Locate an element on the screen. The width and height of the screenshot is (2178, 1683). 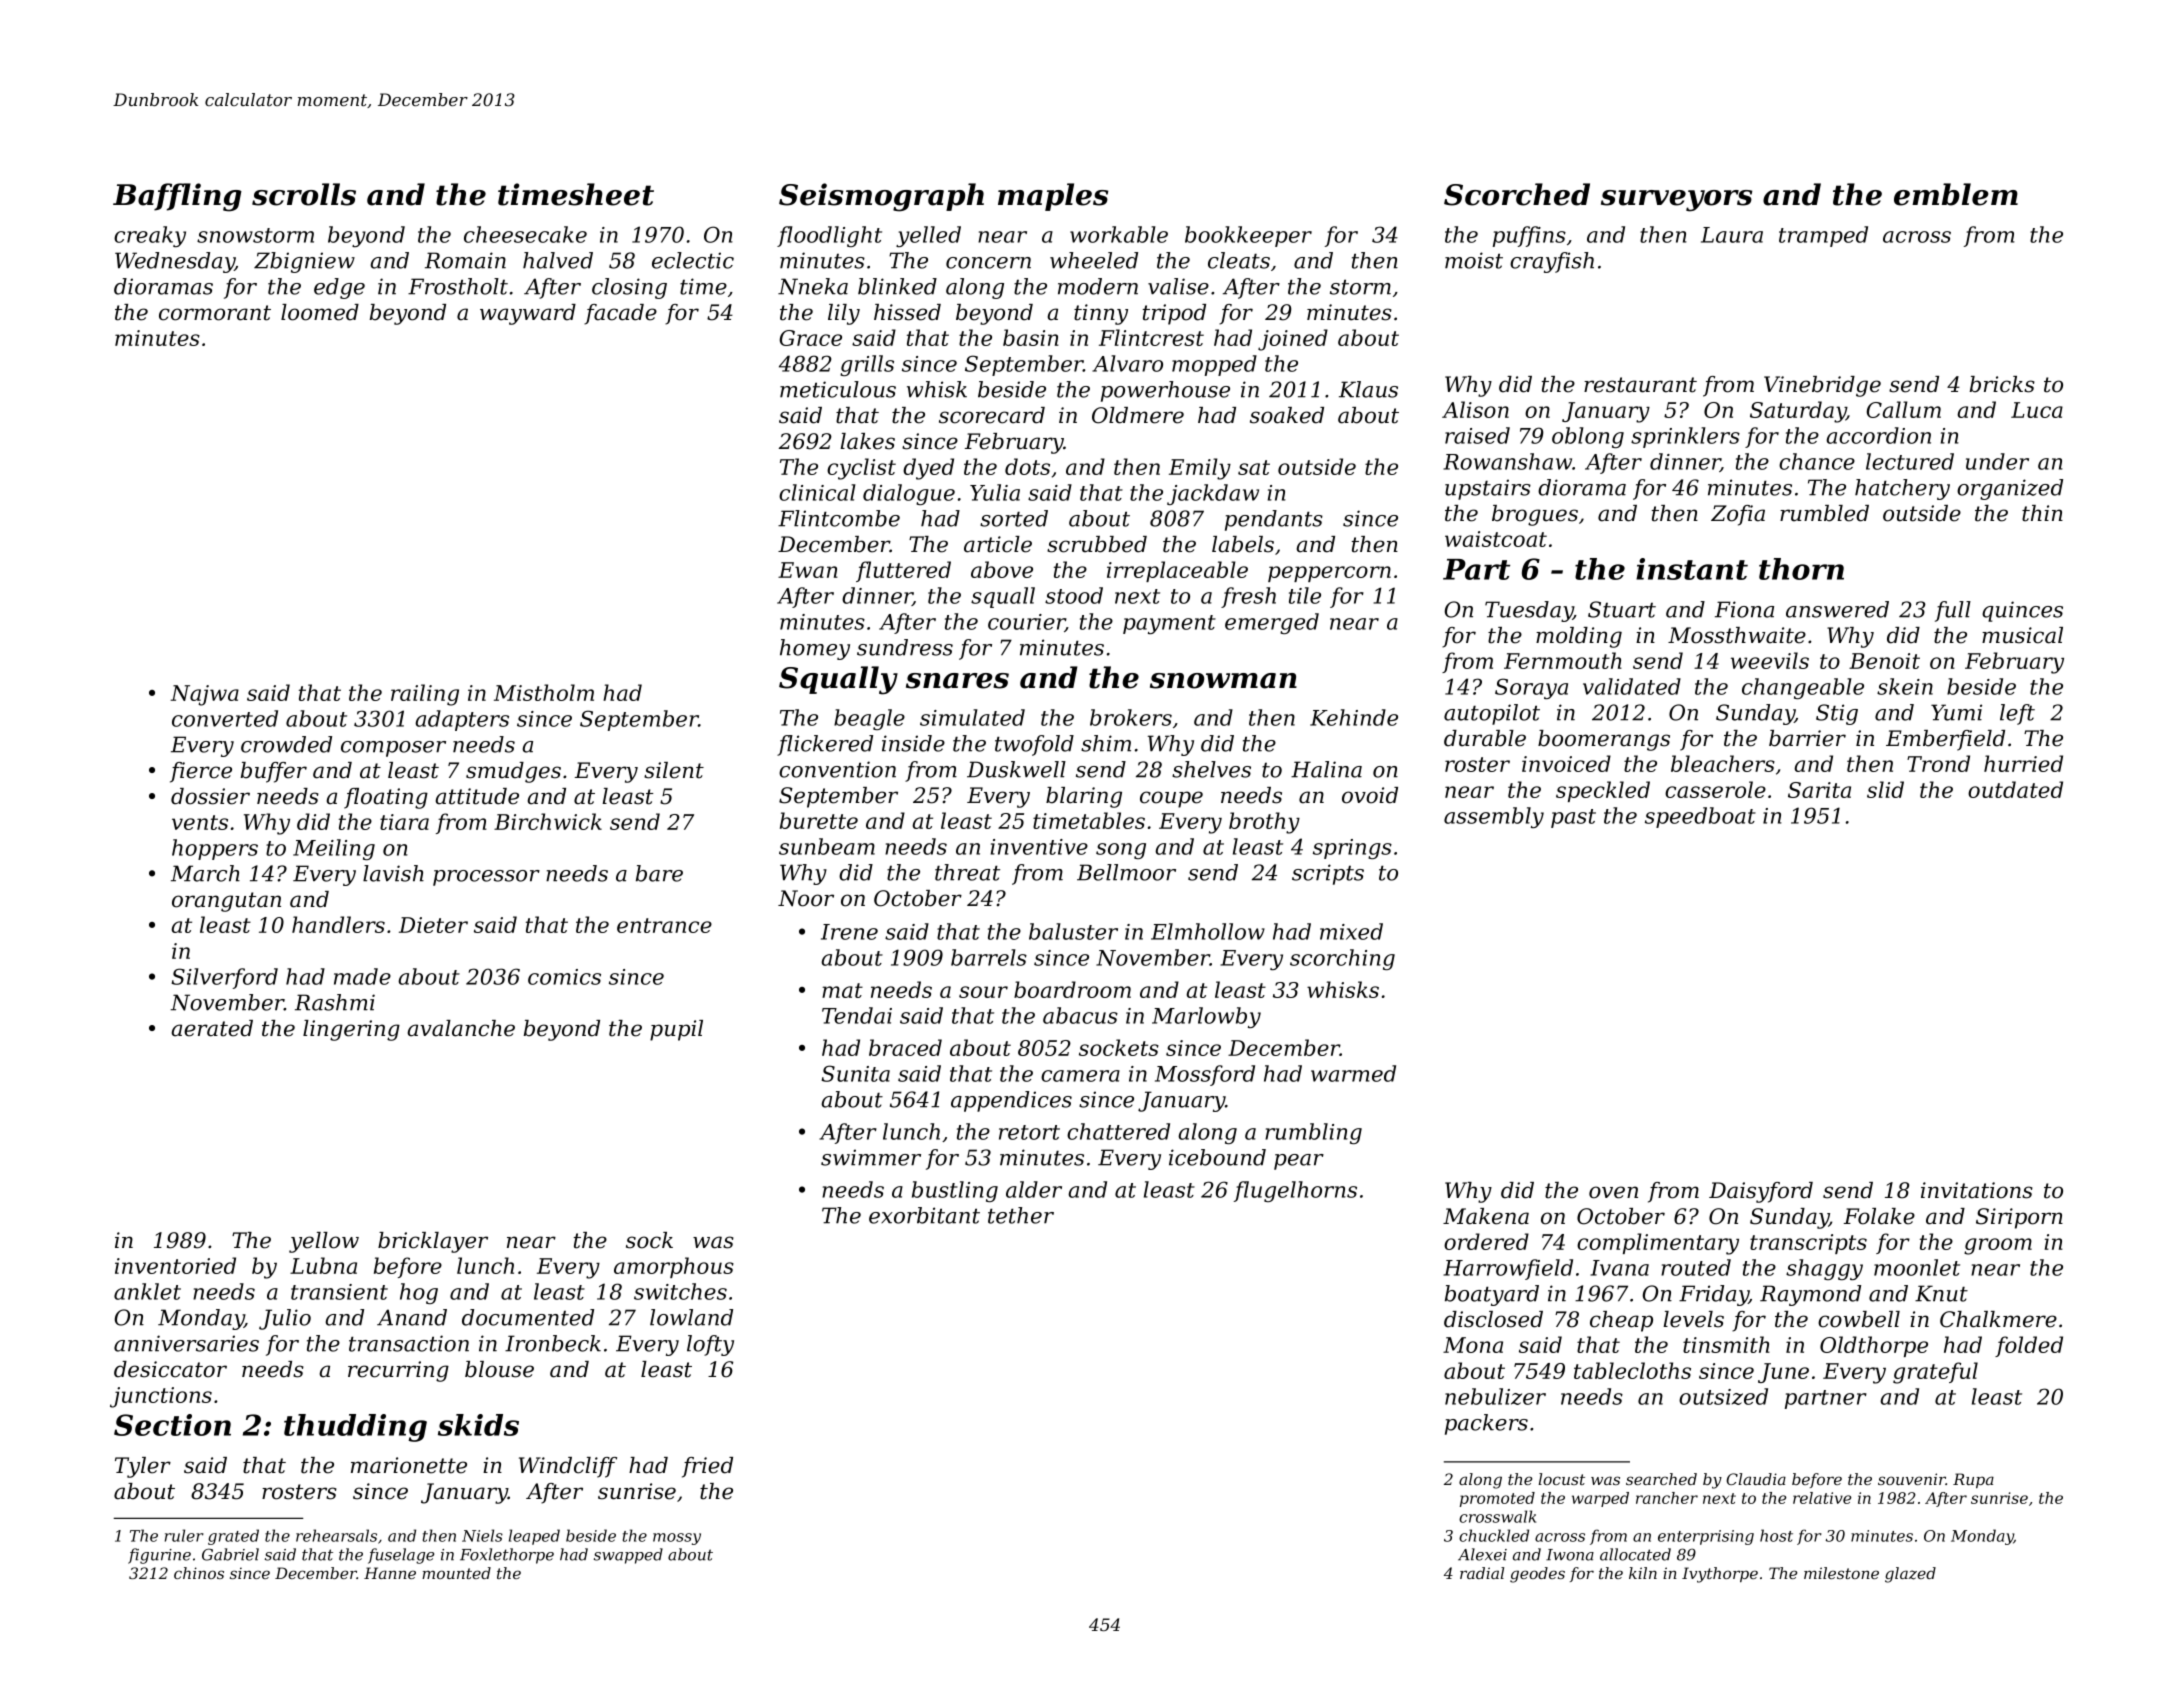
figurine is located at coordinates (159, 1556).
